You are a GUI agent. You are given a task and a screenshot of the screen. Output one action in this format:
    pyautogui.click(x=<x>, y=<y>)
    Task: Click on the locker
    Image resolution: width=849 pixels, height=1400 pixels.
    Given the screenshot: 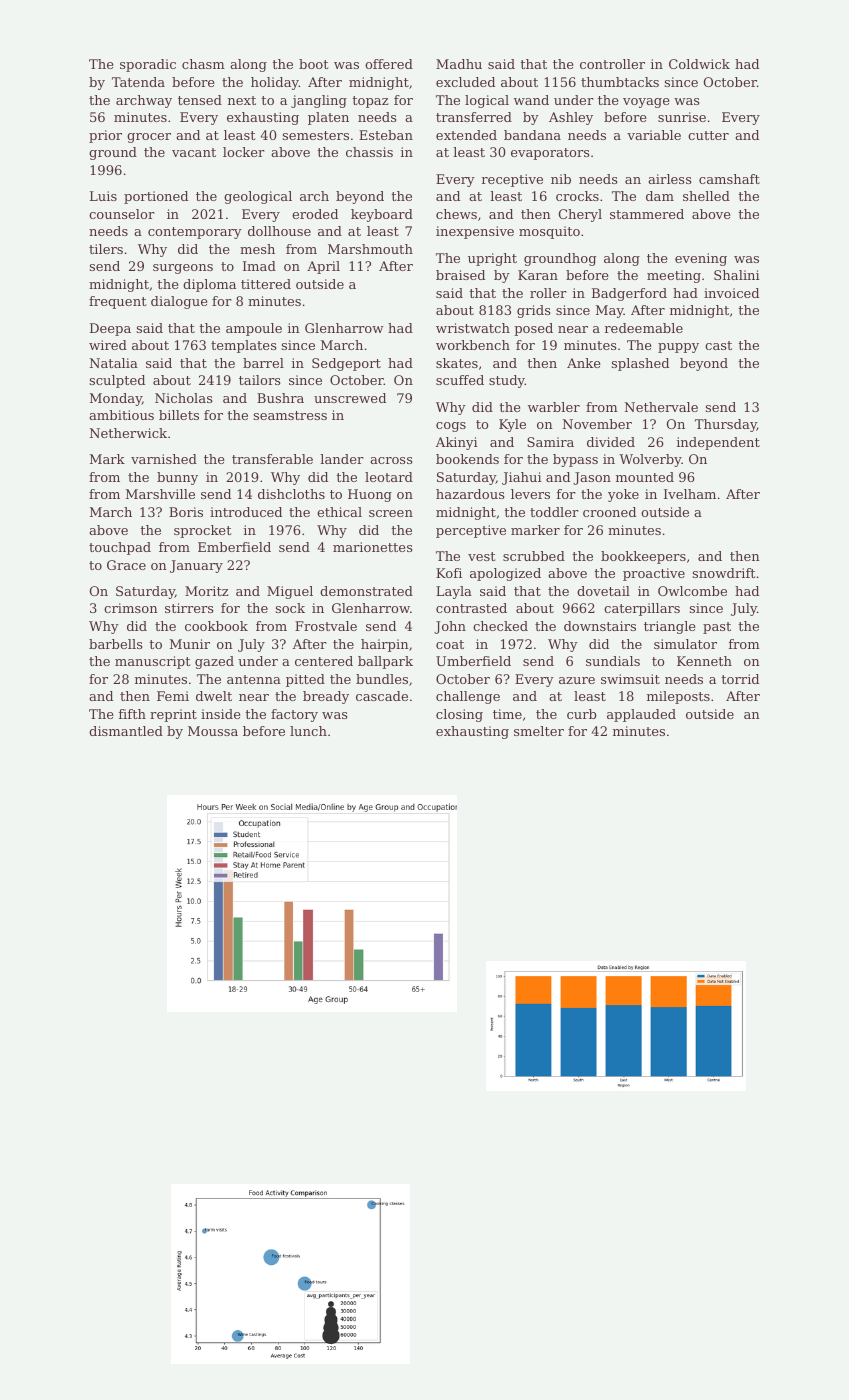 What is the action you would take?
    pyautogui.click(x=244, y=152)
